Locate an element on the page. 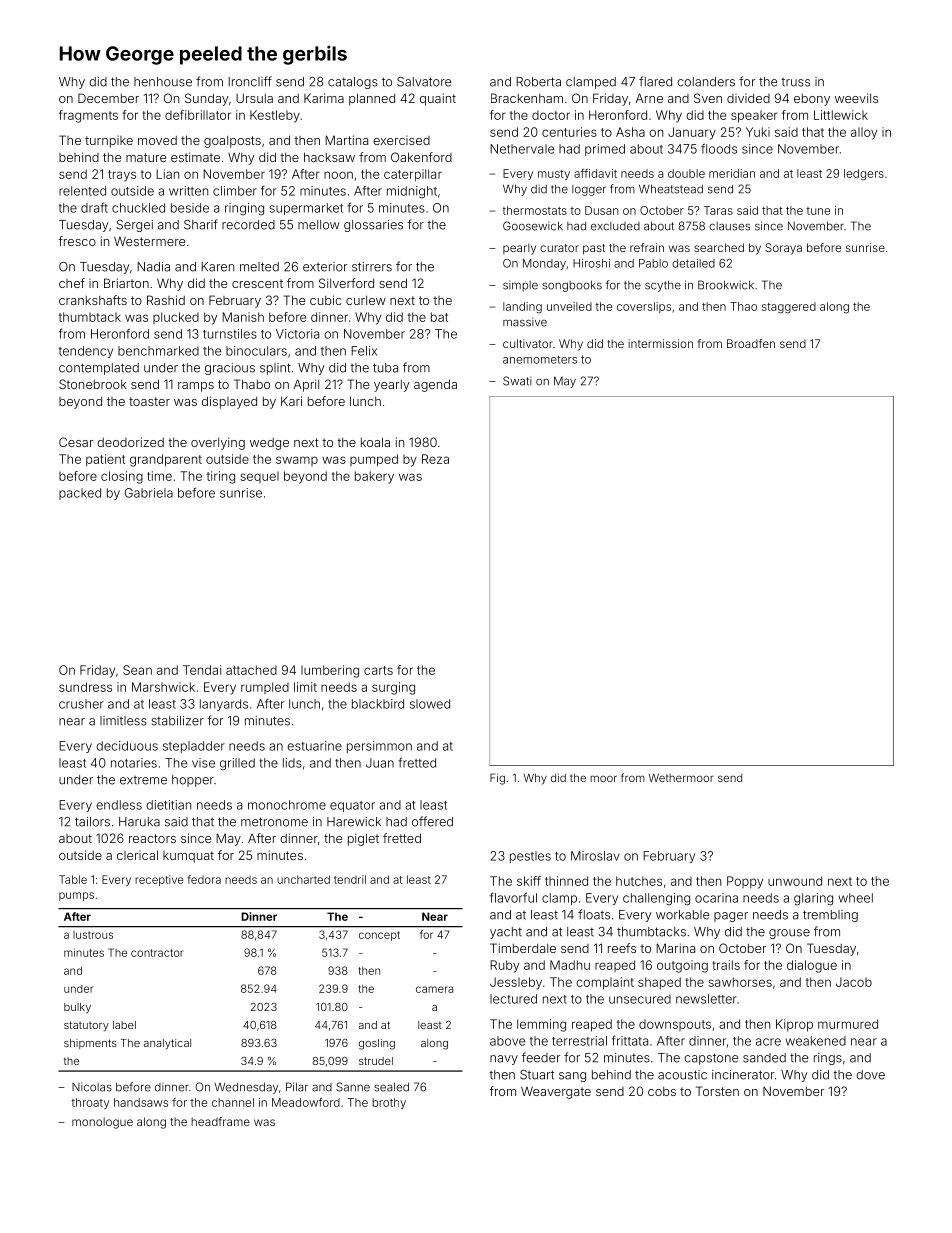 The width and height of the document is (952, 1233). brothy is located at coordinates (389, 1103).
